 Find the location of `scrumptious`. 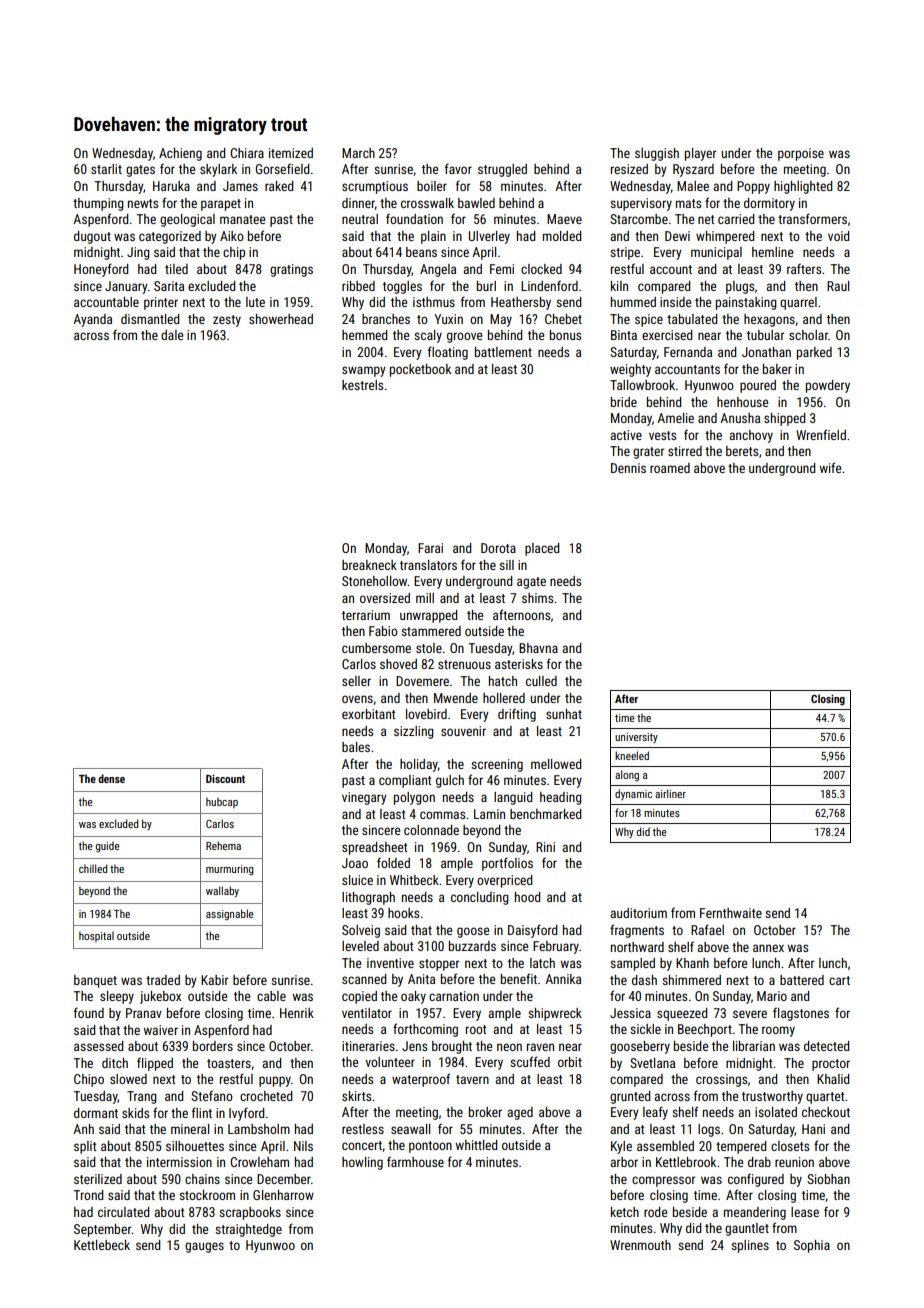

scrumptious is located at coordinates (375, 187).
